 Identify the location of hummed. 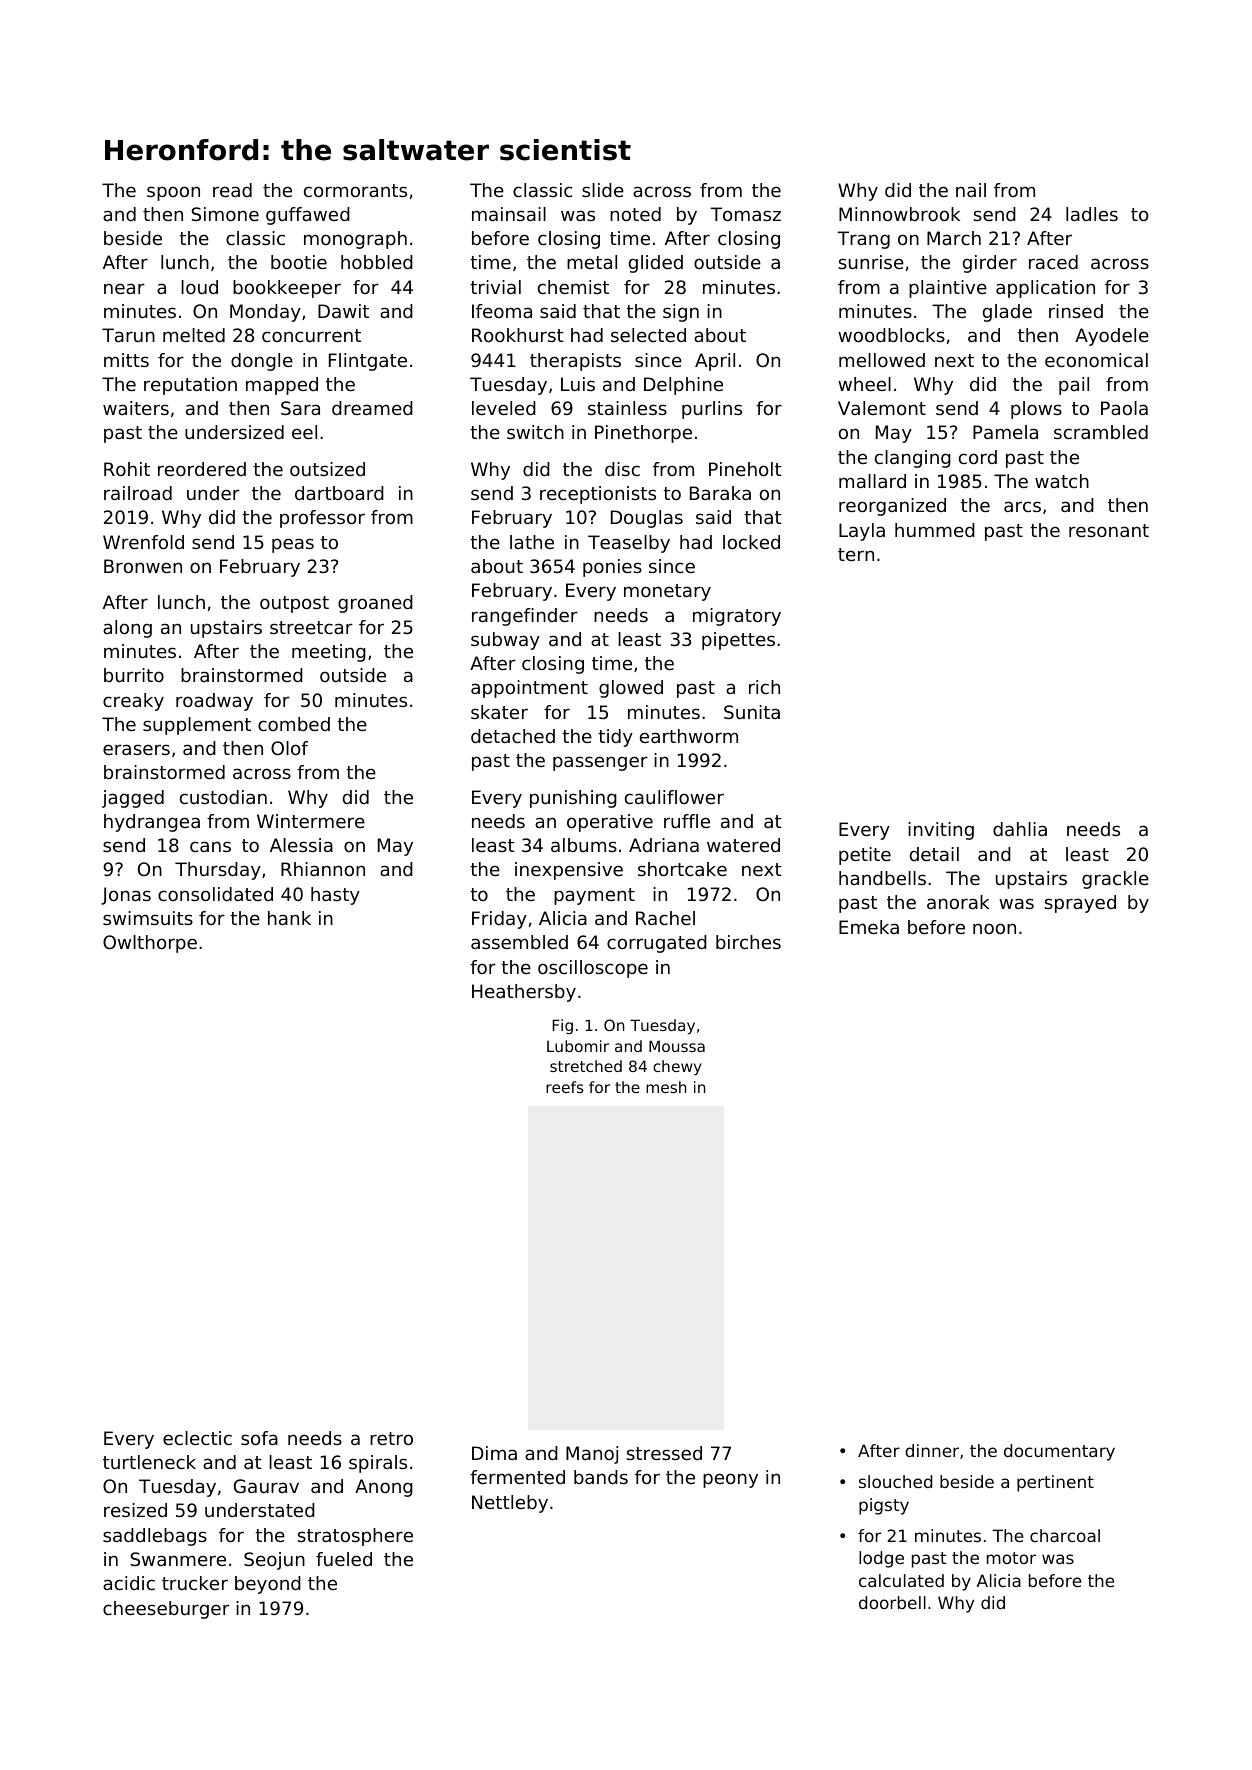
(935, 530).
